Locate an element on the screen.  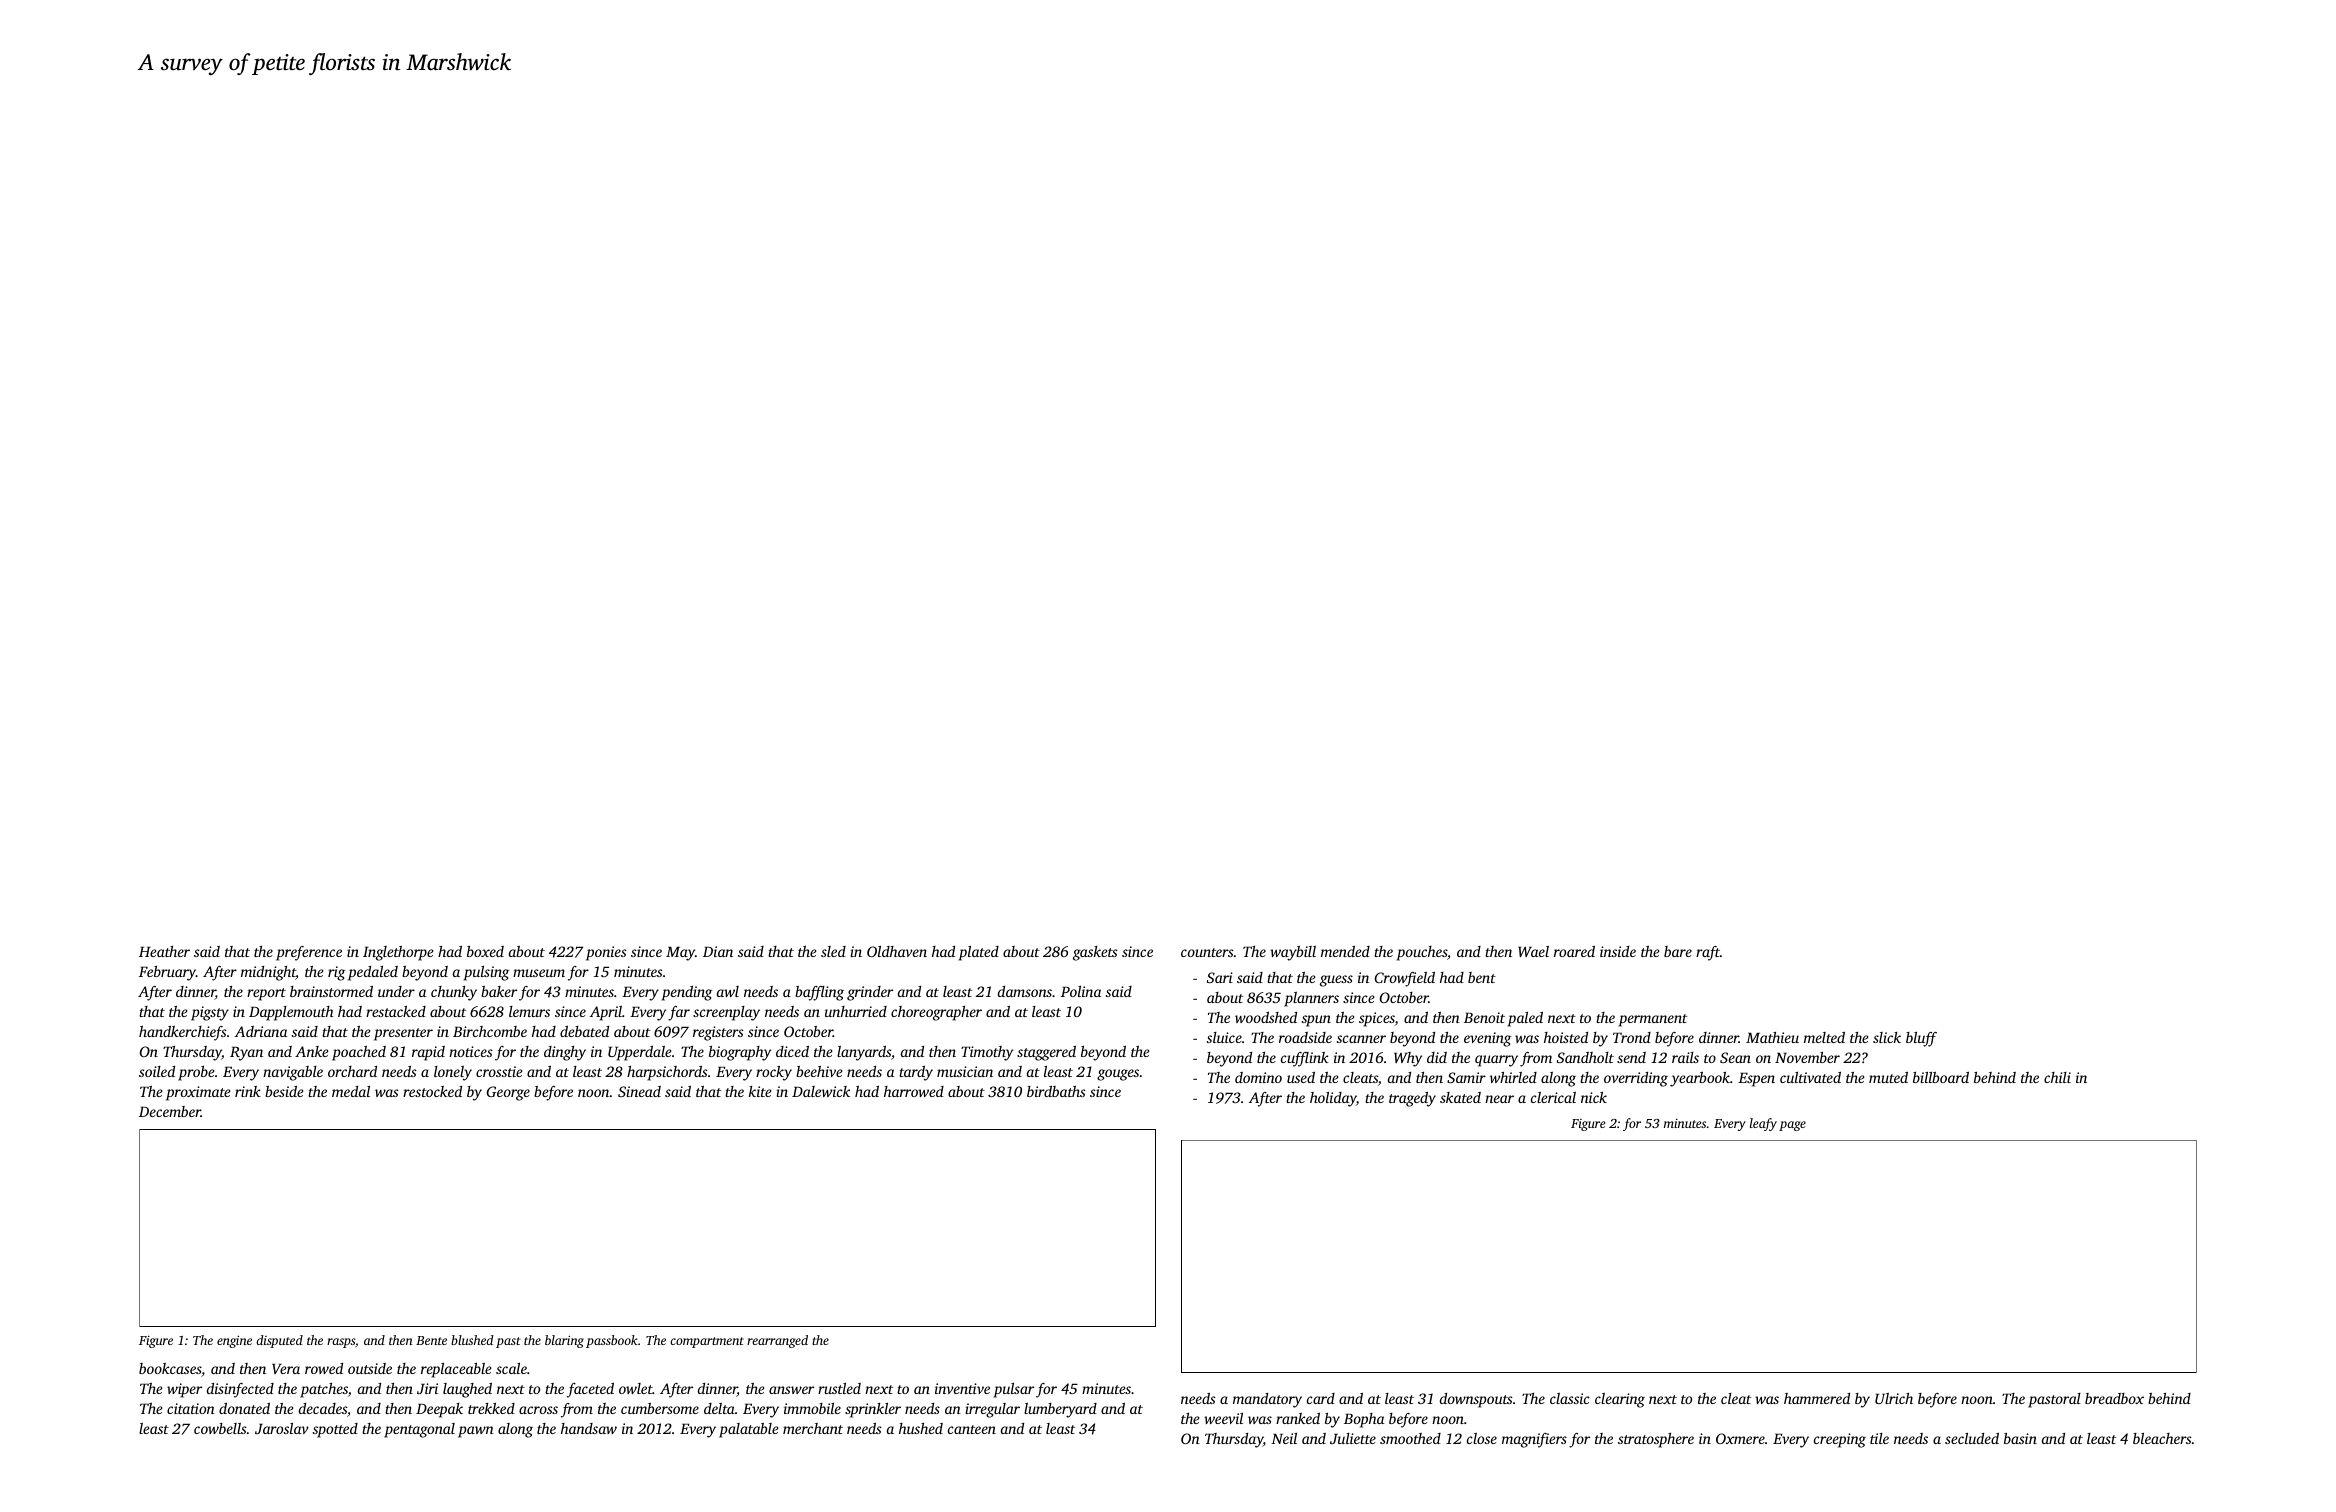
chili is located at coordinates (2057, 1077).
